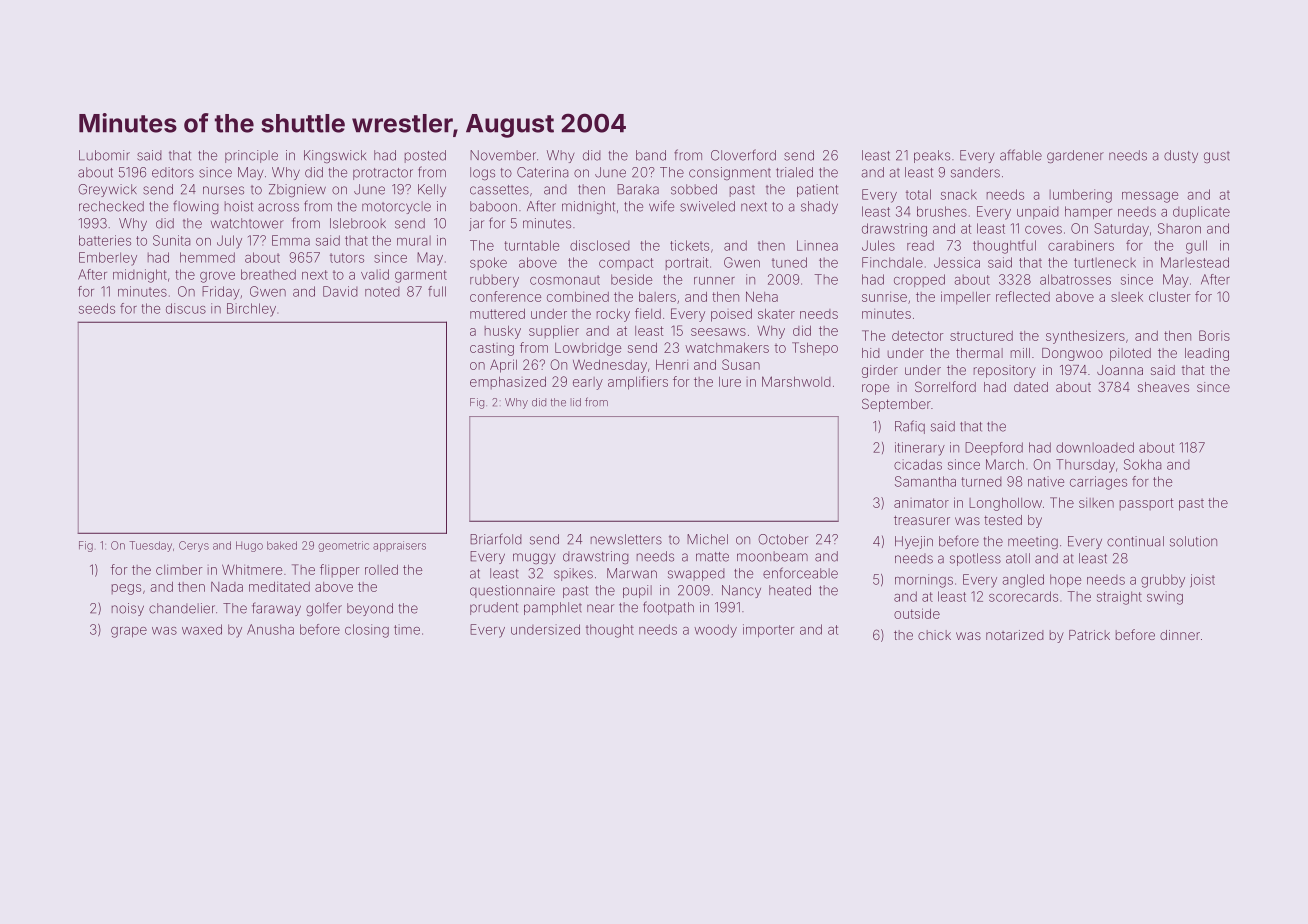 This document has height=924, width=1308. I want to click on affable, so click(1021, 155).
